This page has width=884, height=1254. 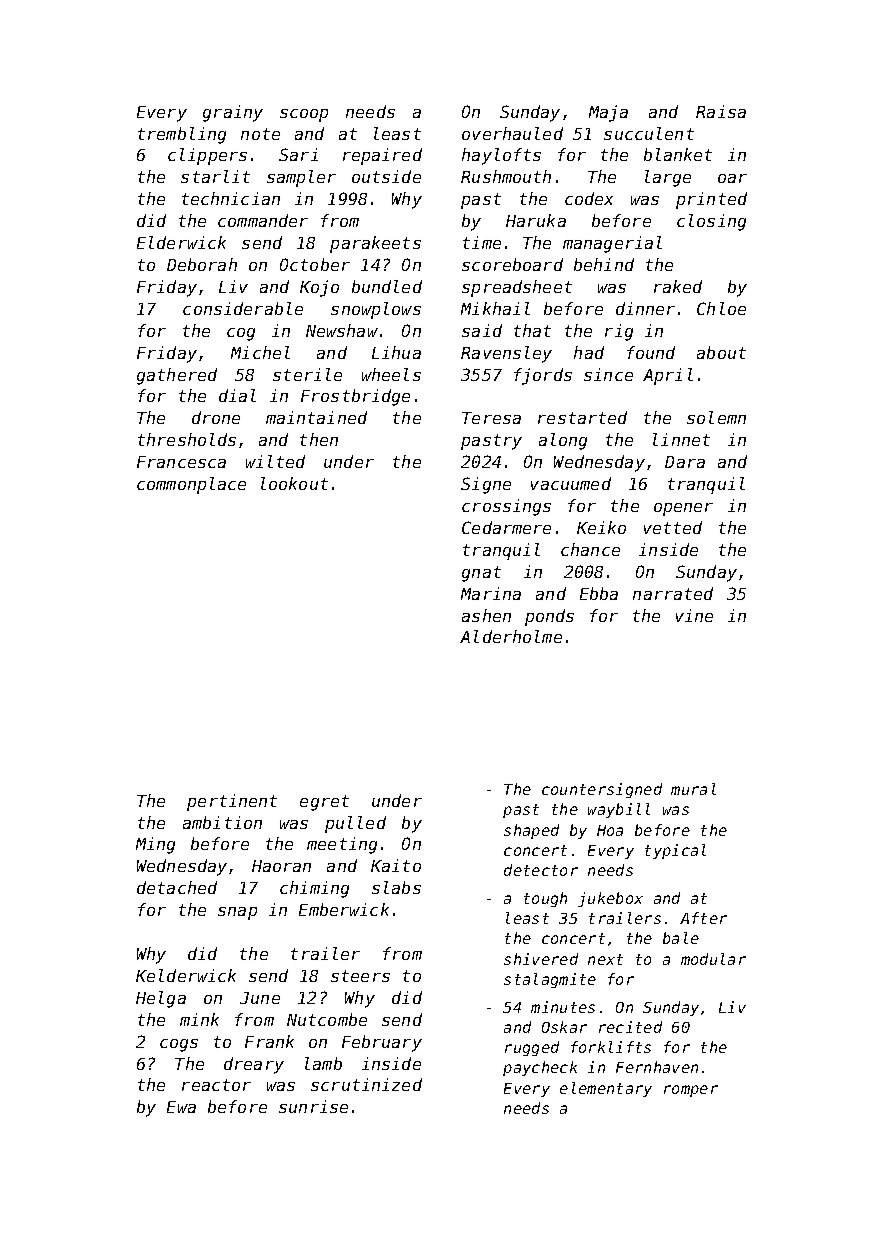 What do you see at coordinates (612, 244) in the page?
I see `managerial` at bounding box center [612, 244].
